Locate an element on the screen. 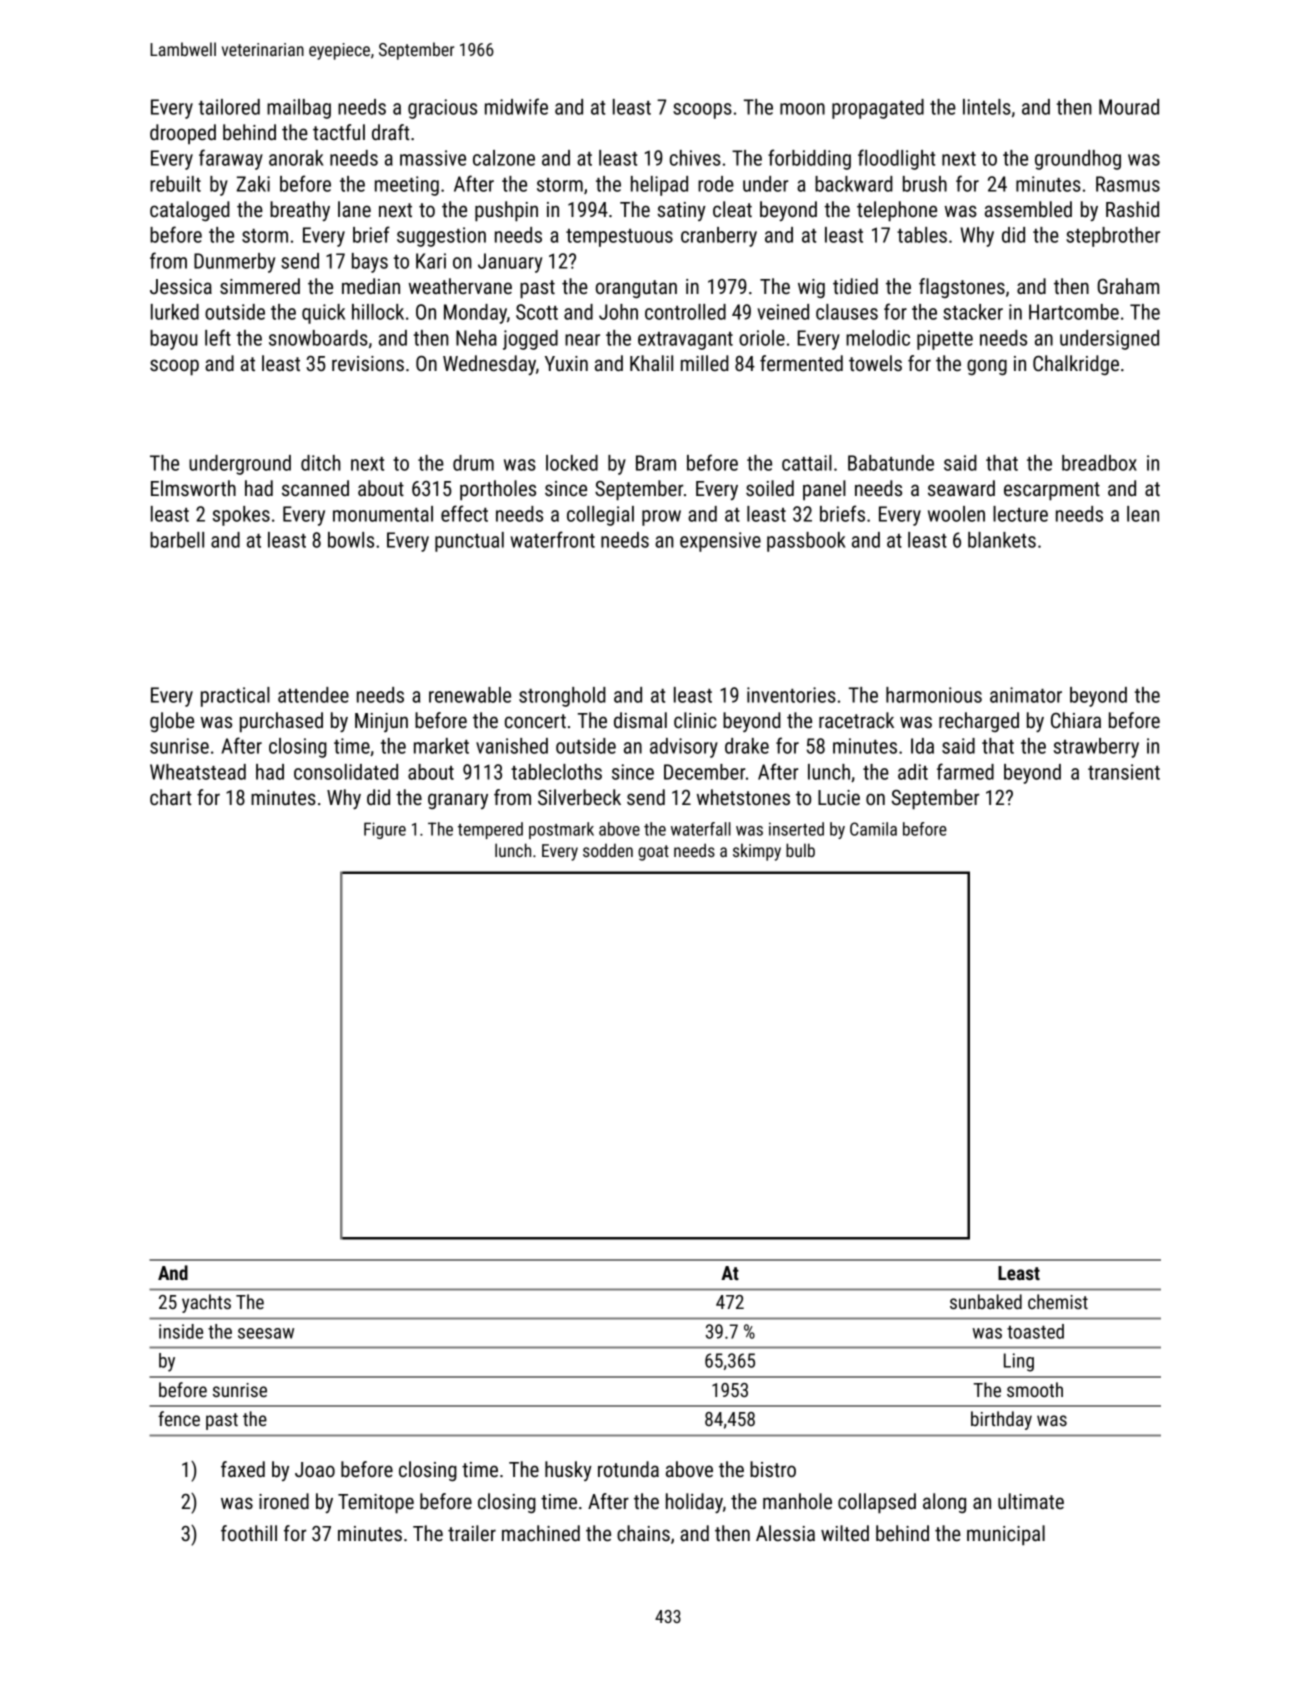  locked is located at coordinates (572, 463).
